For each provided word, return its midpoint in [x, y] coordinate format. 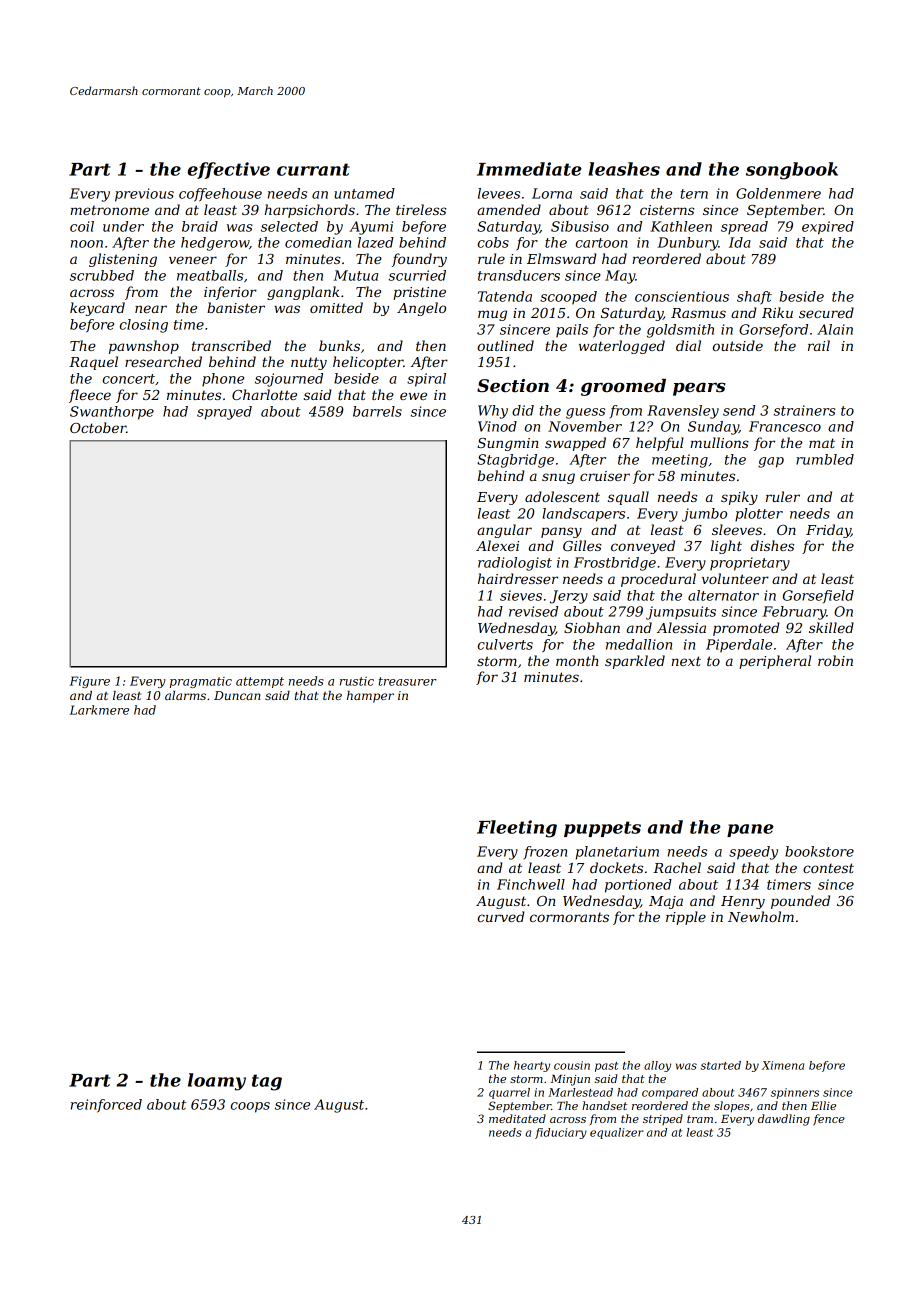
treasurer [408, 681]
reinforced [106, 1106]
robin [835, 660]
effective [228, 170]
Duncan [237, 695]
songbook [792, 171]
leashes [624, 169]
